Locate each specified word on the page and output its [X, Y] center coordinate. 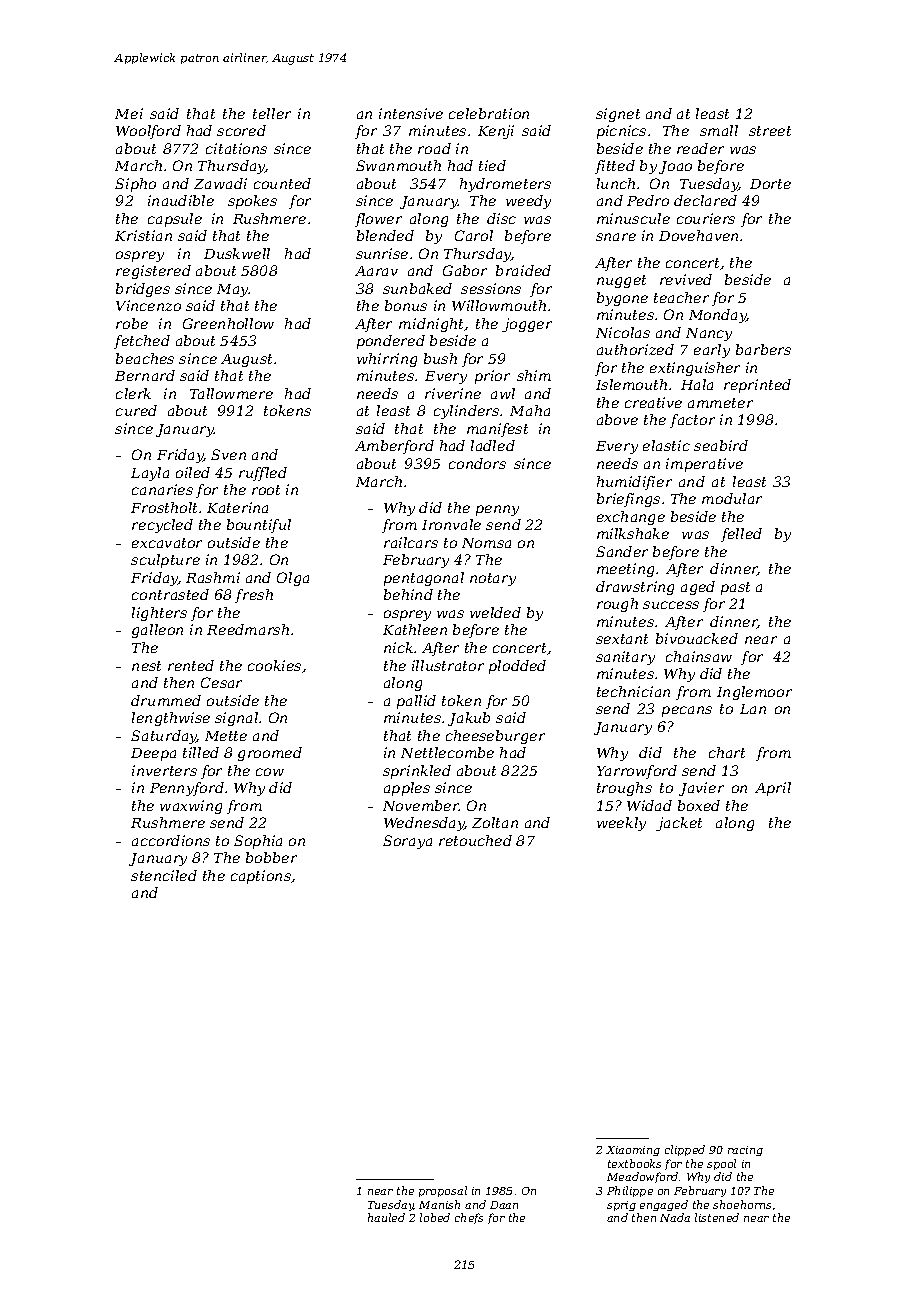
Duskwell [237, 253]
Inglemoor [754, 693]
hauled [386, 1217]
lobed [435, 1217]
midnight [432, 325]
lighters [159, 614]
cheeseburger [495, 737]
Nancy [709, 334]
